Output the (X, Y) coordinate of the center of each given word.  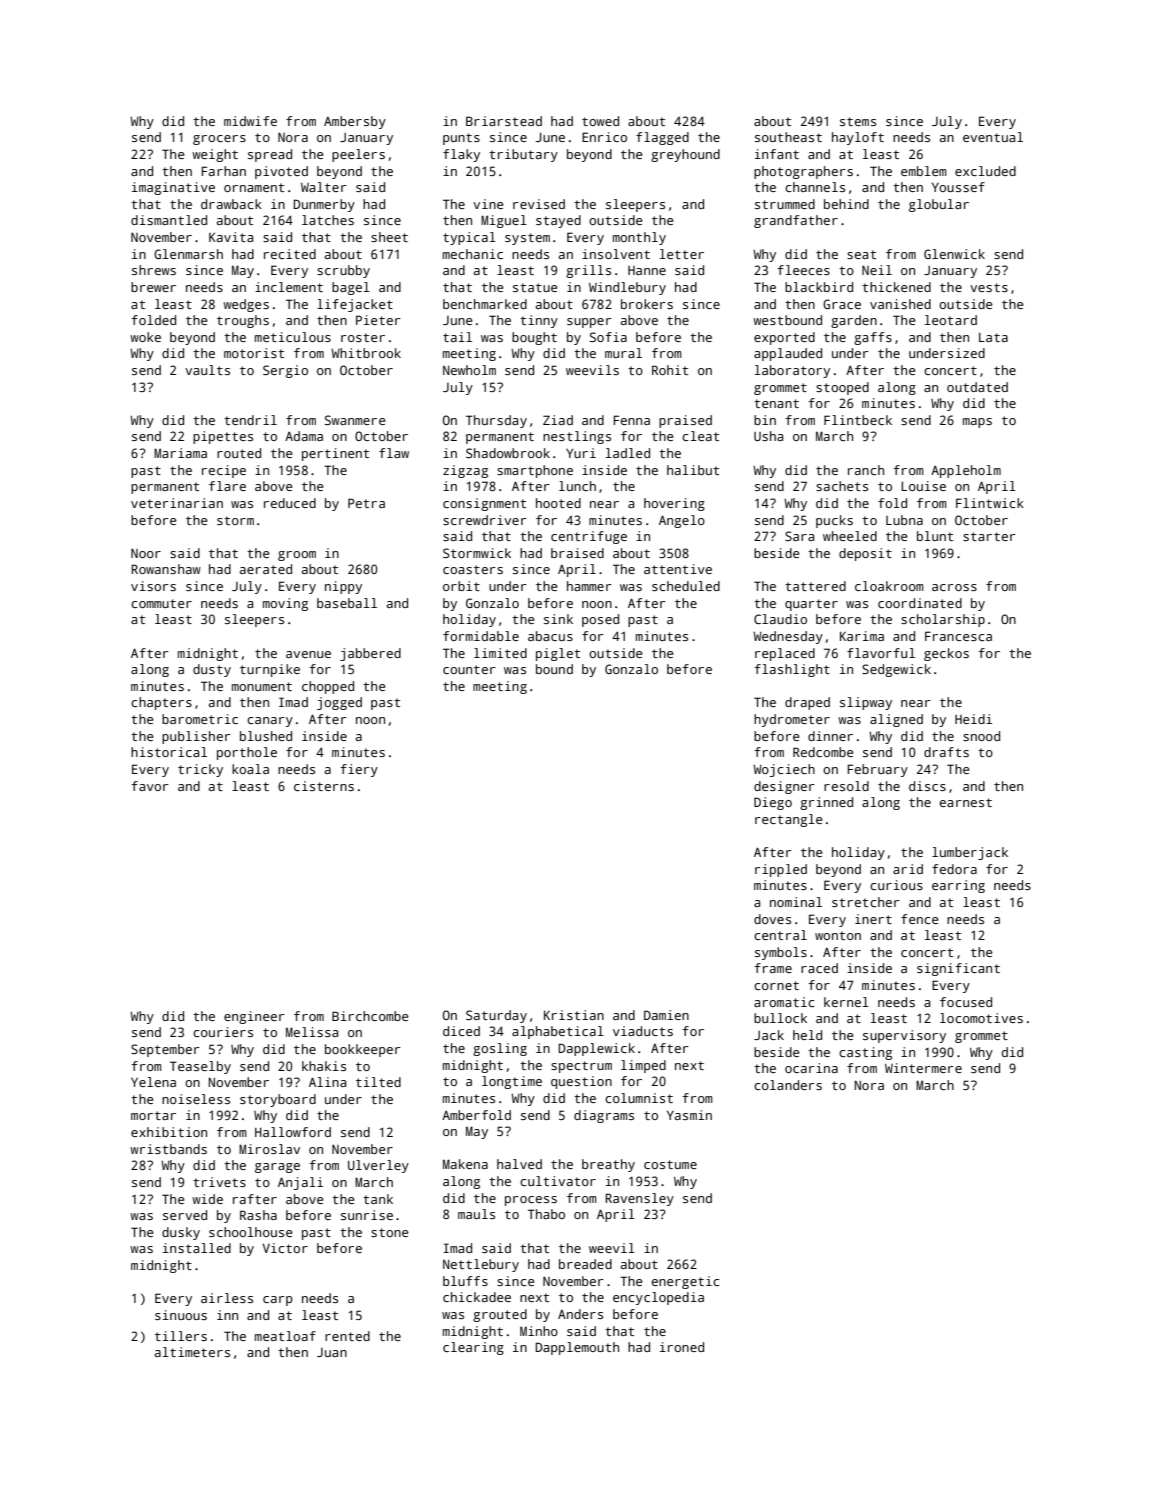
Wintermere (923, 1068)
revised (539, 204)
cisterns (324, 786)
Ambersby (355, 122)
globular (939, 205)
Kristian (574, 1015)
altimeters (192, 1352)
